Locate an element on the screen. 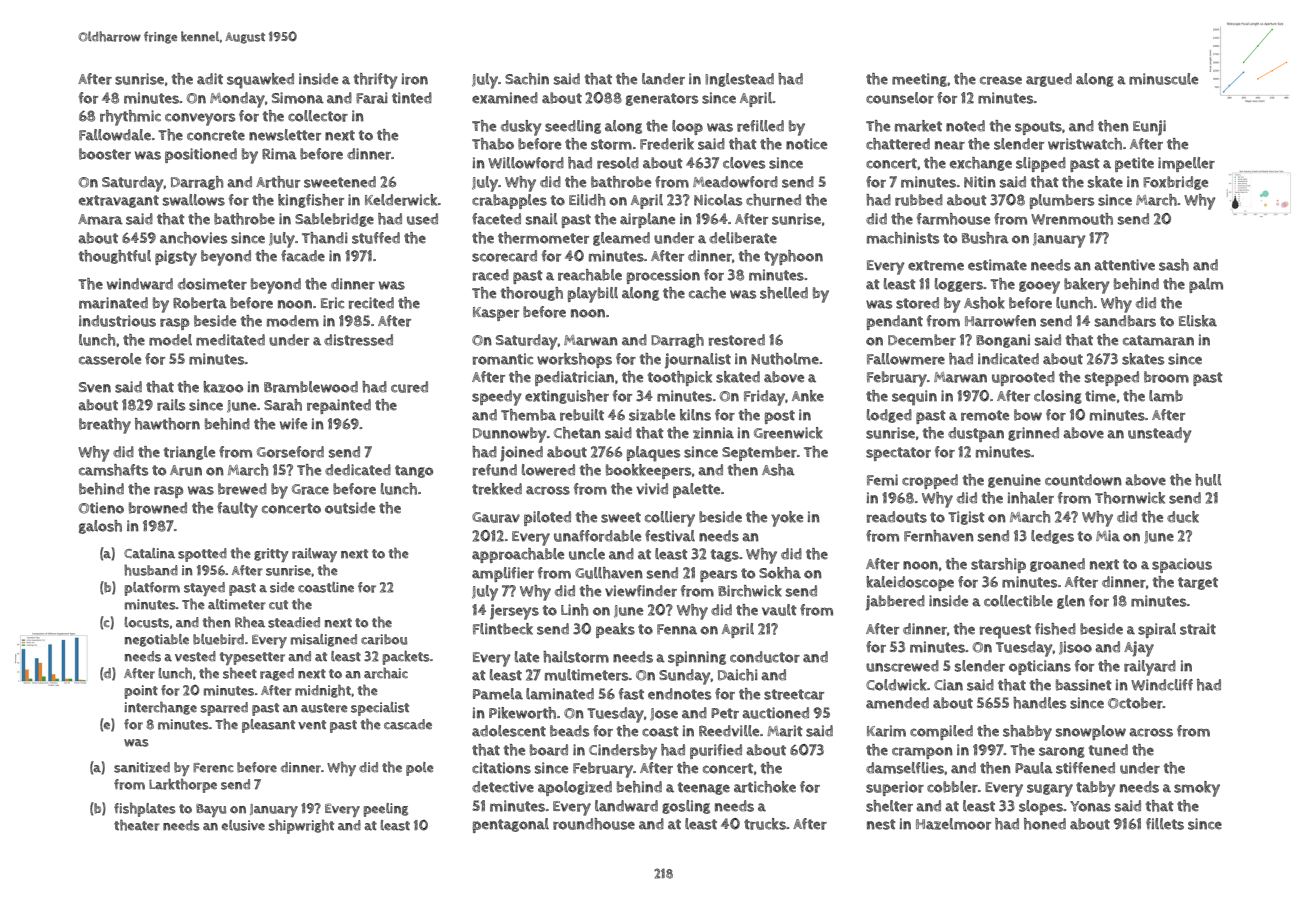  playbill is located at coordinates (593, 295).
